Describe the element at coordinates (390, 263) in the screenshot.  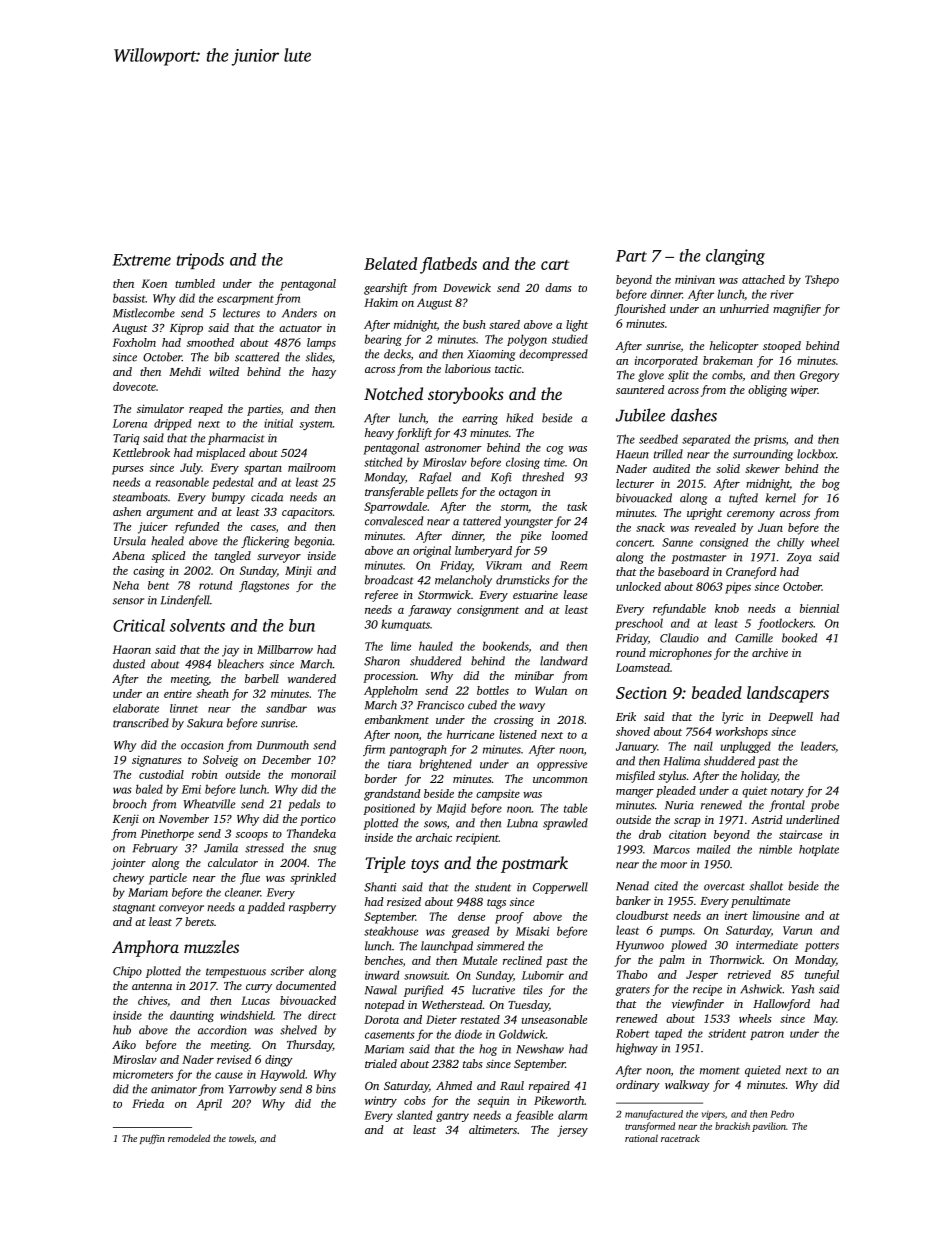
I see `Belated` at that location.
